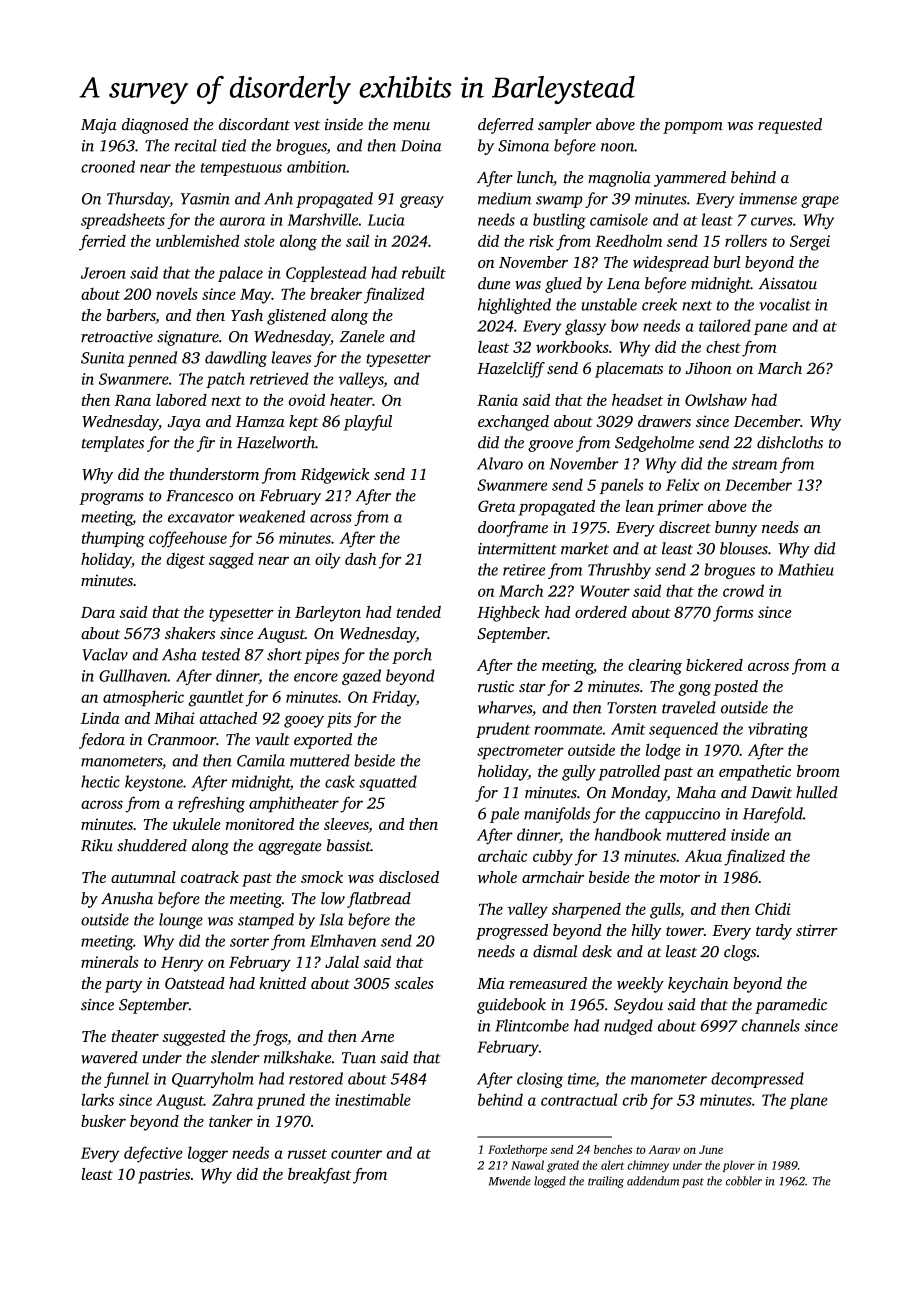 The width and height of the image is (924, 1308). Describe the element at coordinates (511, 1006) in the image. I see `guidebook` at that location.
